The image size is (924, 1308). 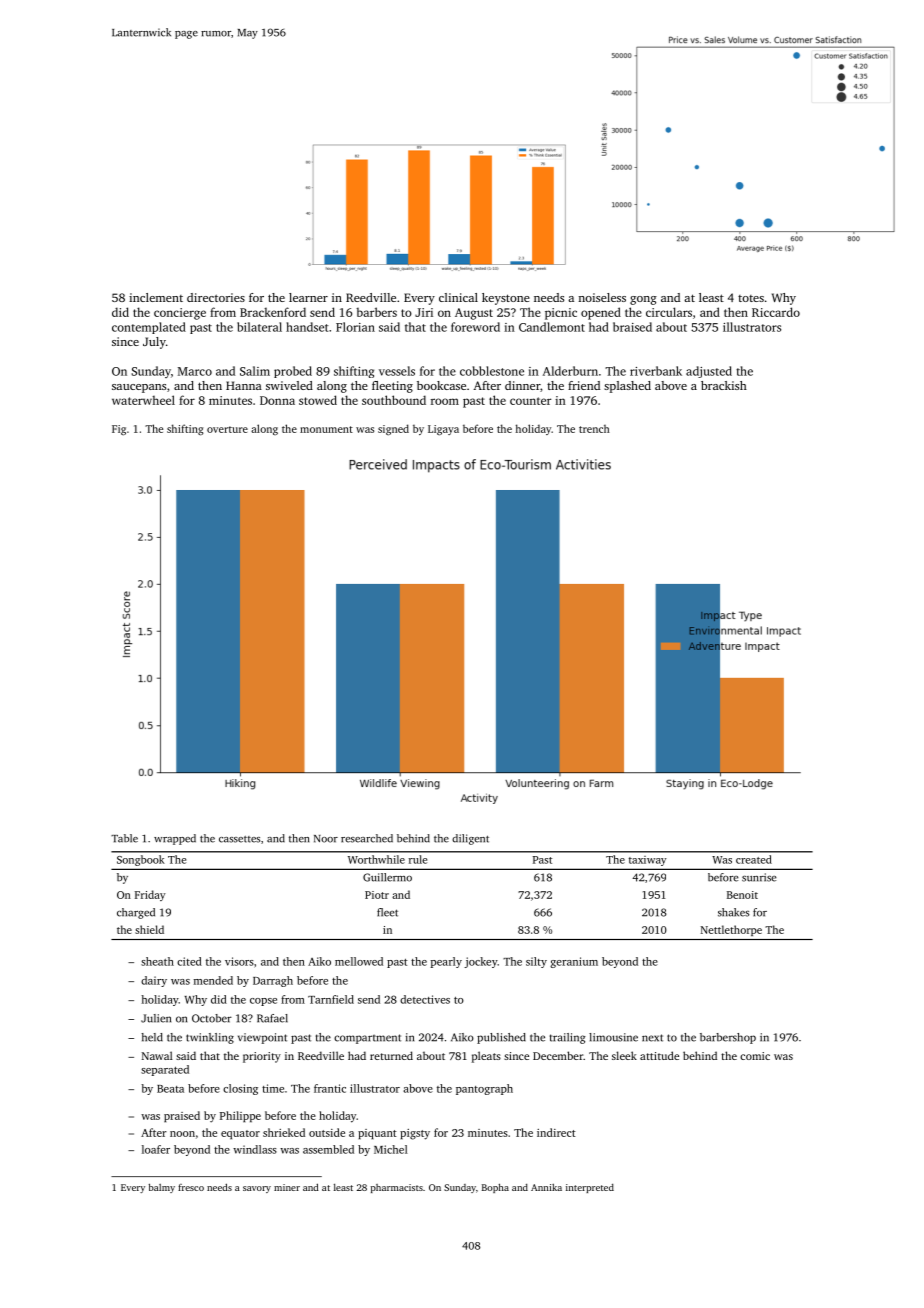 I want to click on loafer, so click(x=156, y=1149).
